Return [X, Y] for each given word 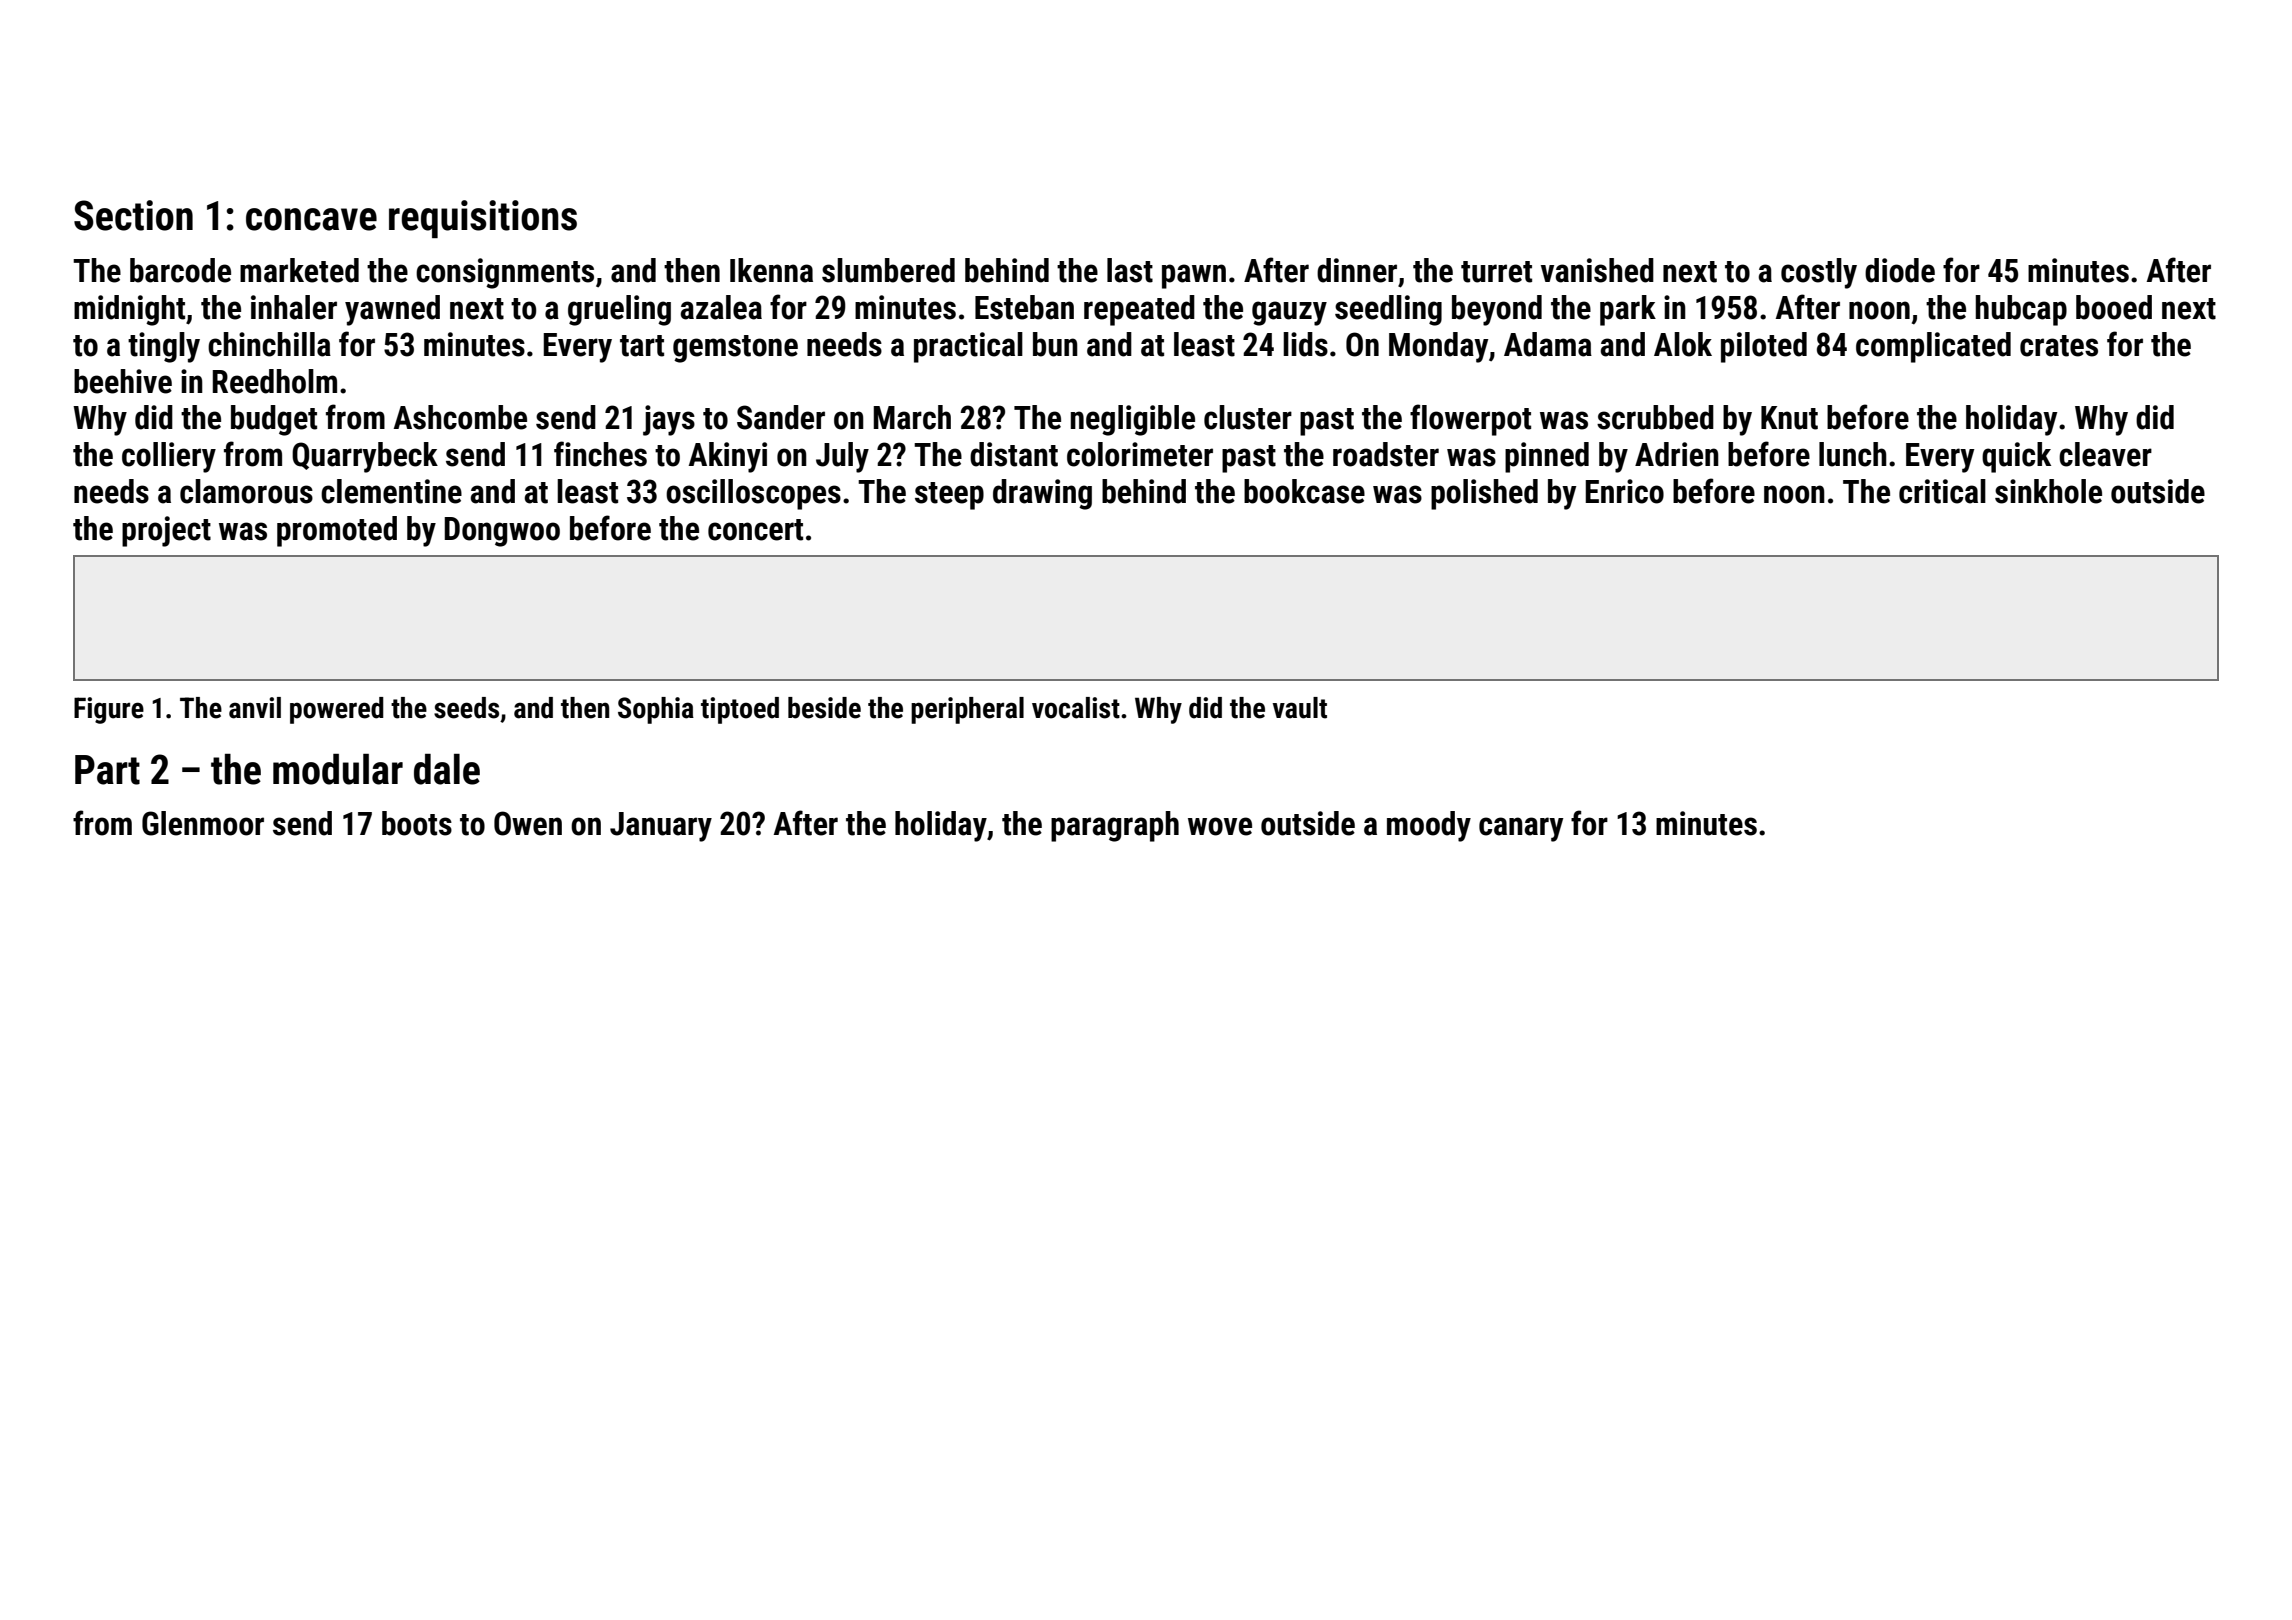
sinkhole [2048, 491]
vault [1300, 708]
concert [755, 530]
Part [107, 770]
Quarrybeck [365, 457]
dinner [1357, 270]
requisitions [483, 219]
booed [2114, 307]
